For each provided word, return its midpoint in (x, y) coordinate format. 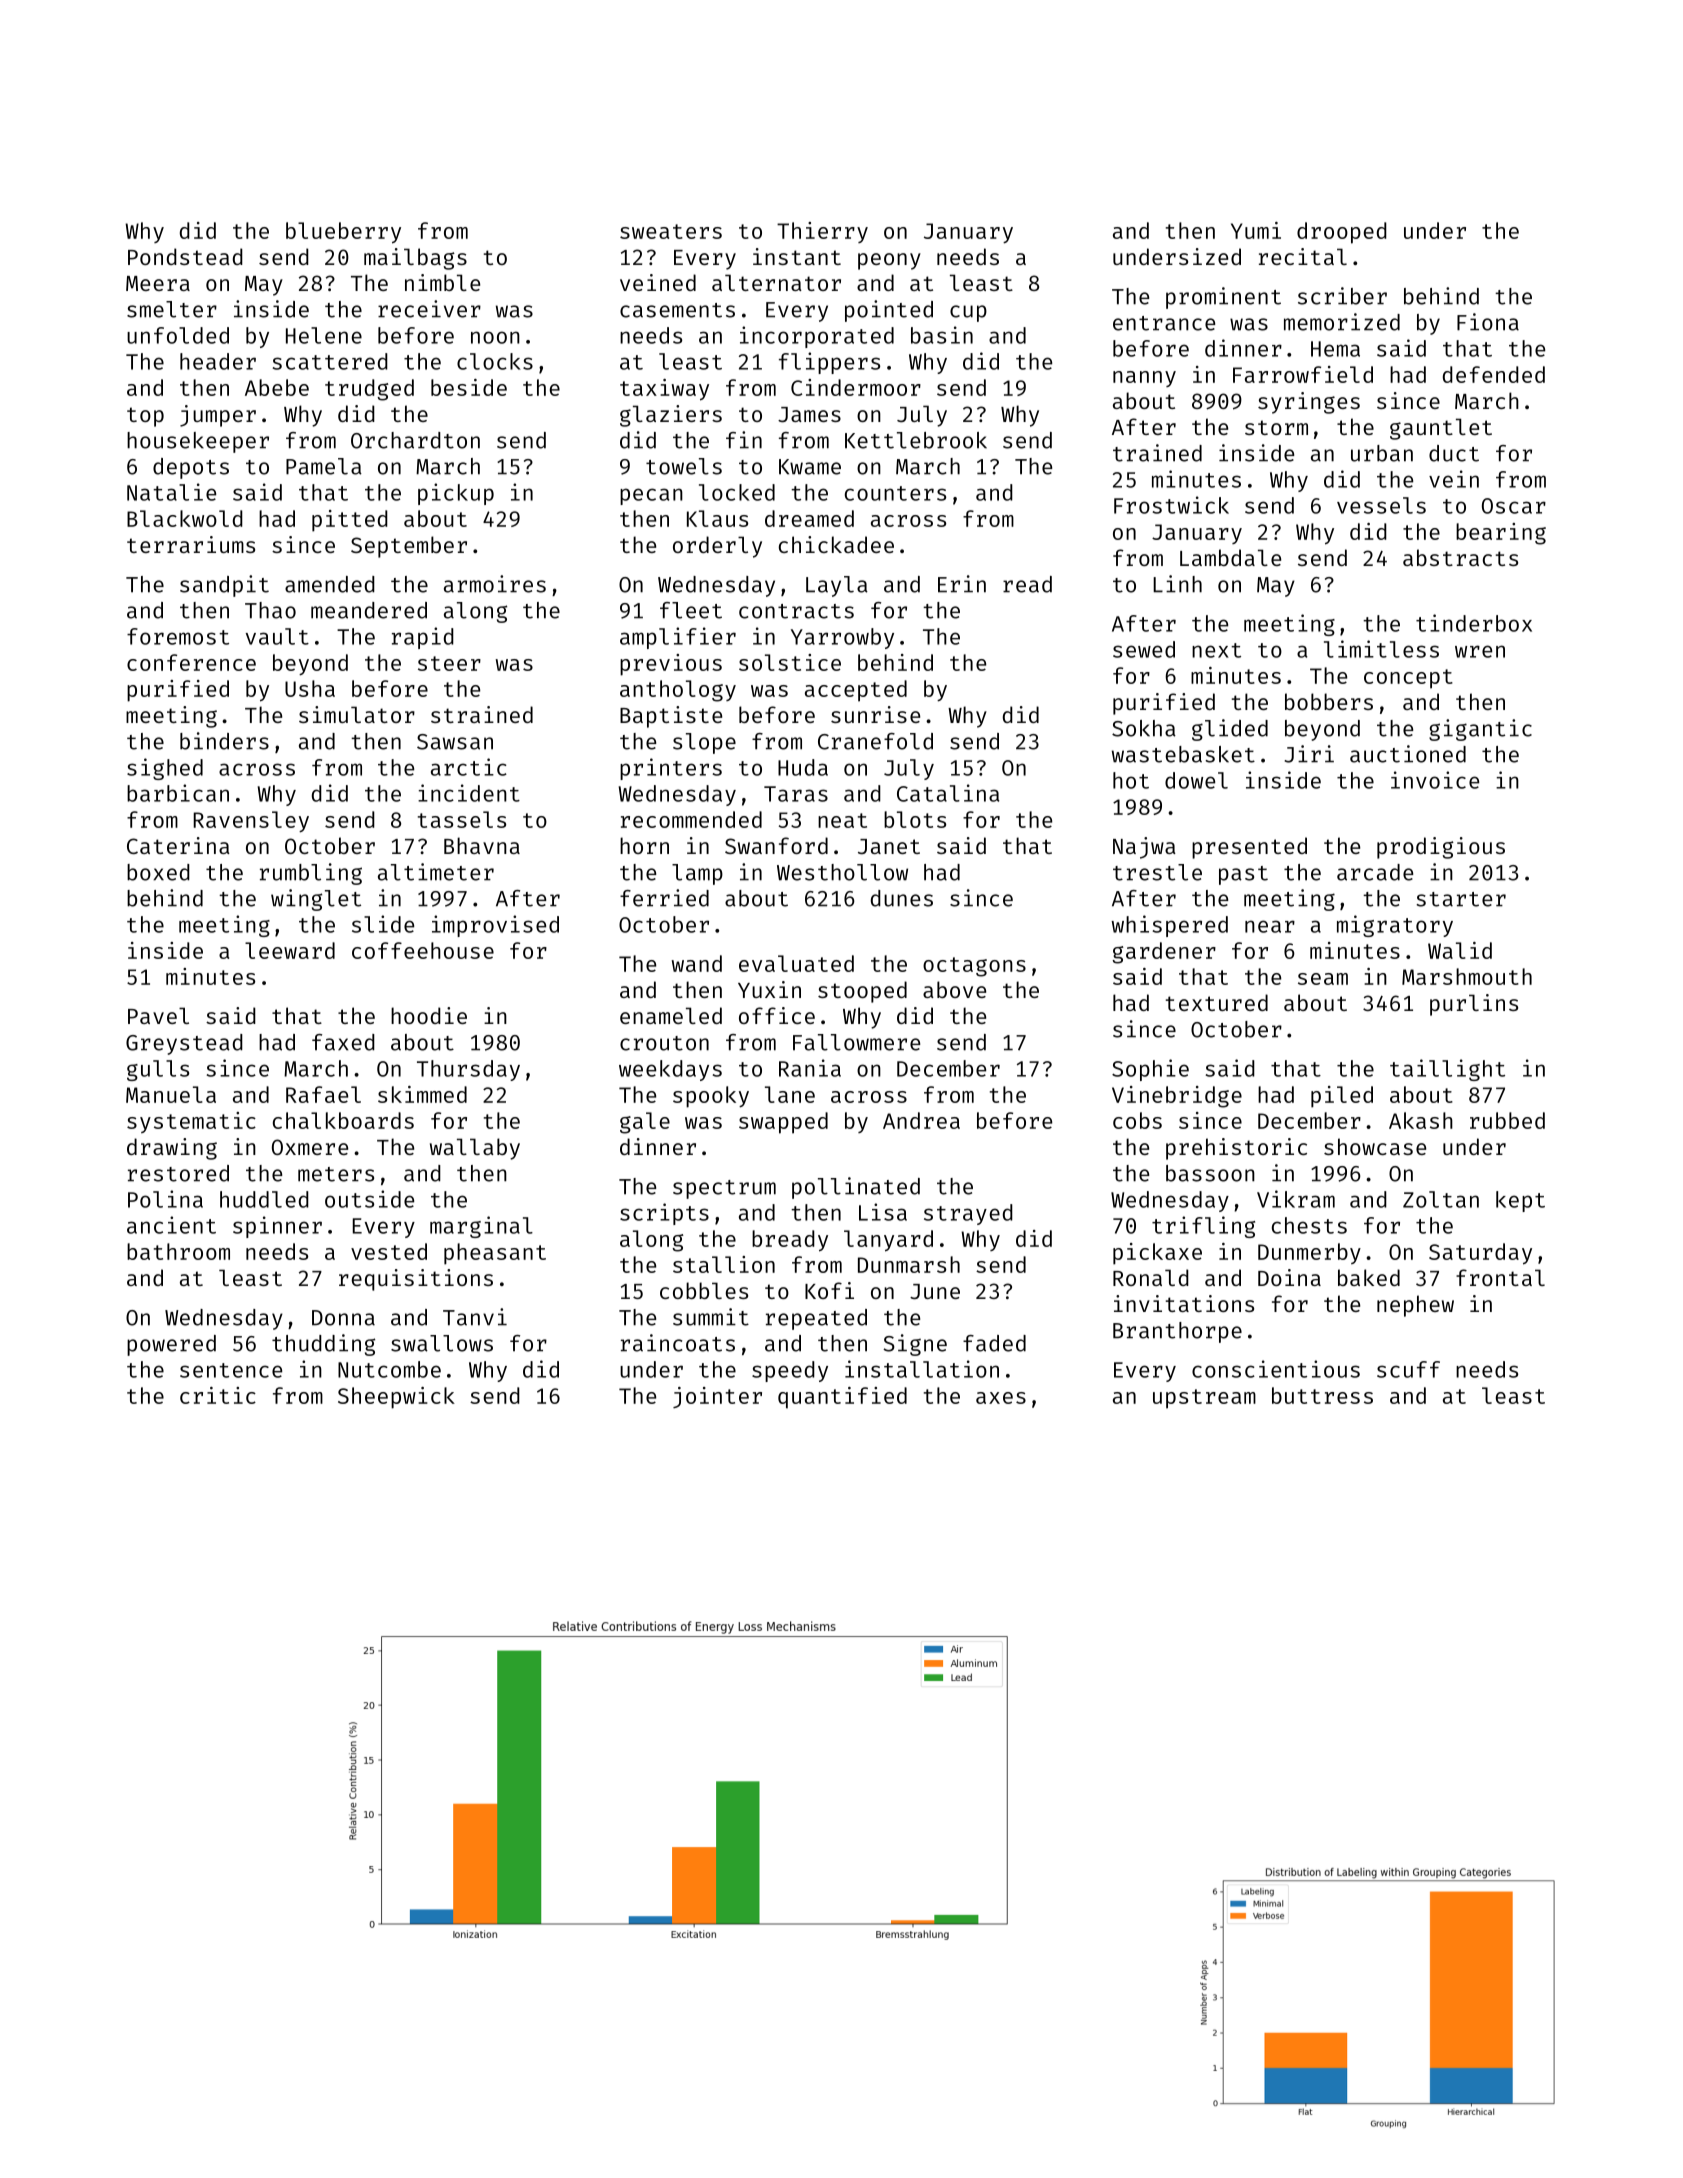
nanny (1144, 379)
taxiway (664, 390)
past (1243, 875)
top (145, 417)
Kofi (829, 1290)
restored (178, 1173)
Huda (803, 767)
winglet (316, 900)
